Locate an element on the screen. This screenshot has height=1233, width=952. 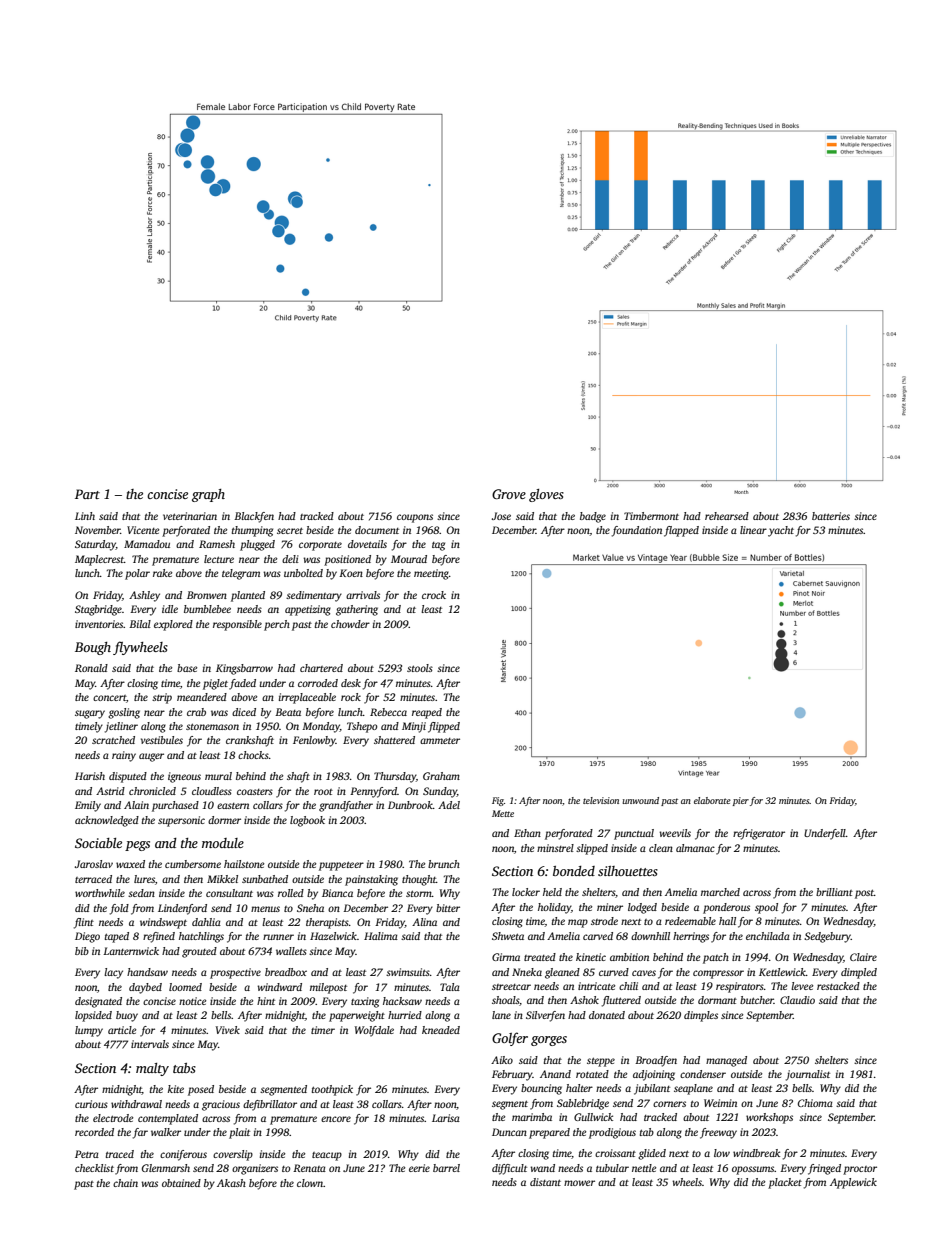
chocks is located at coordinates (253, 755).
